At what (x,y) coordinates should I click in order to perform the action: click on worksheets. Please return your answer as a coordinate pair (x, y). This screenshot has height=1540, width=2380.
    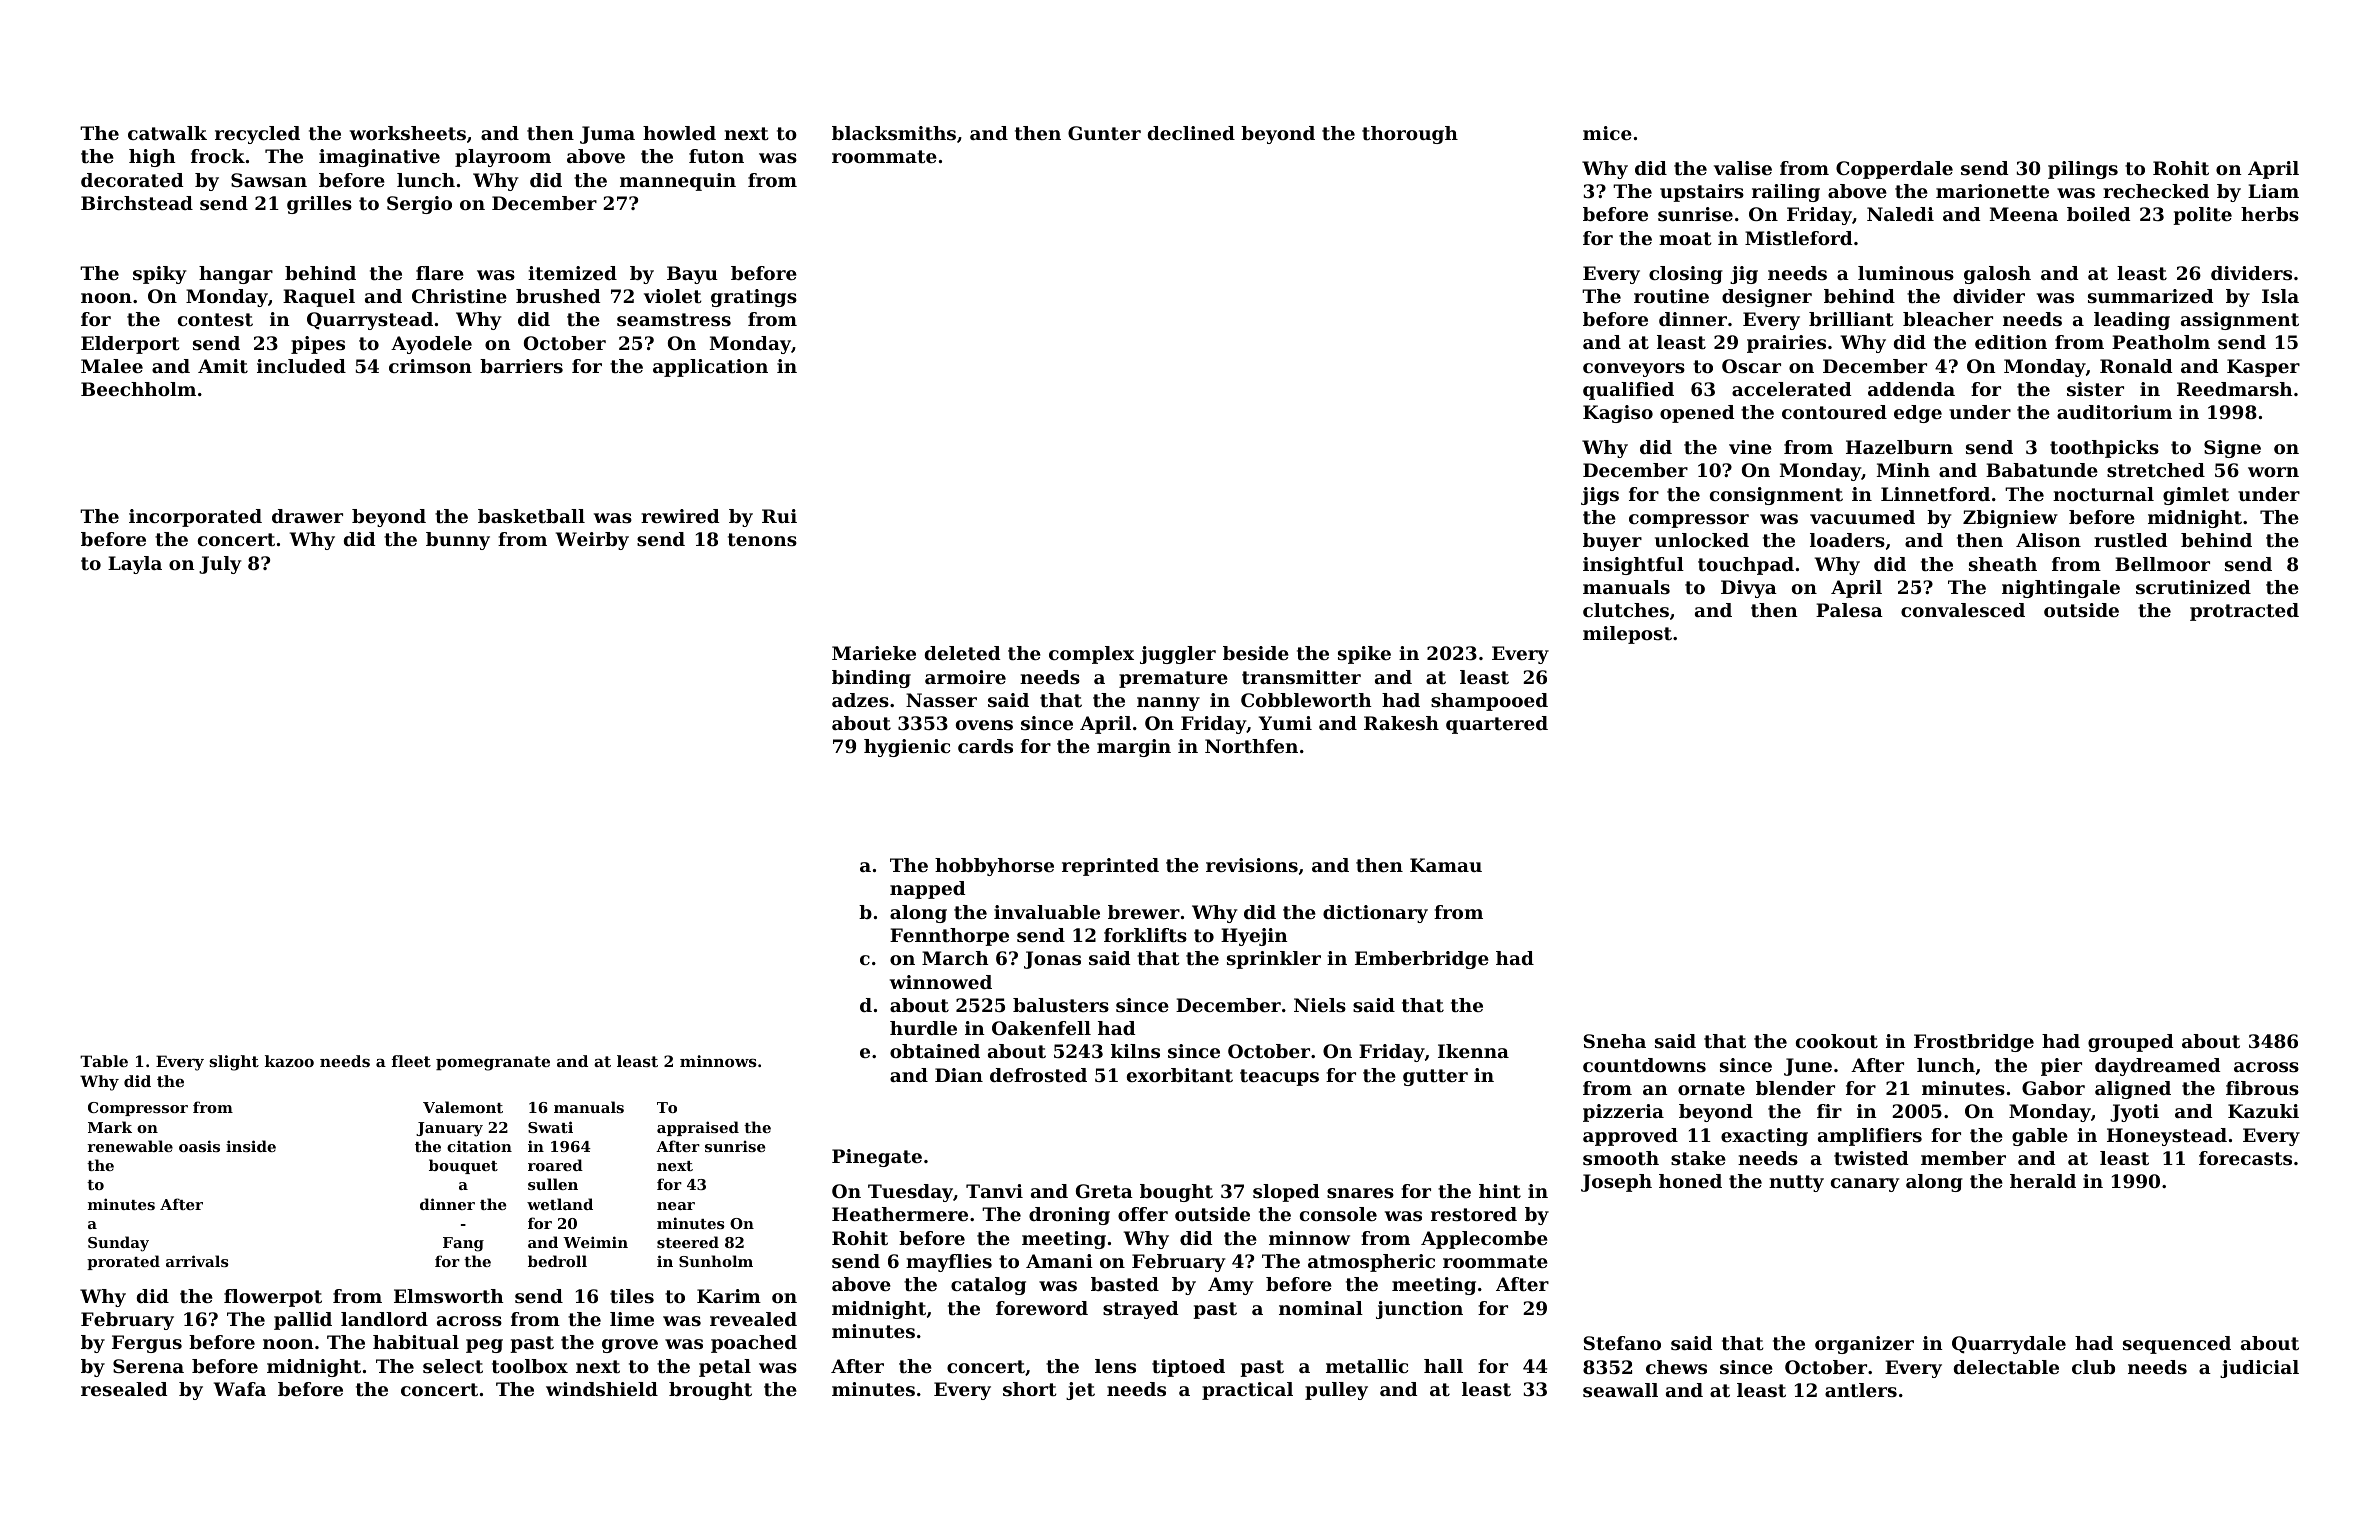
    Looking at the image, I should click on (408, 133).
